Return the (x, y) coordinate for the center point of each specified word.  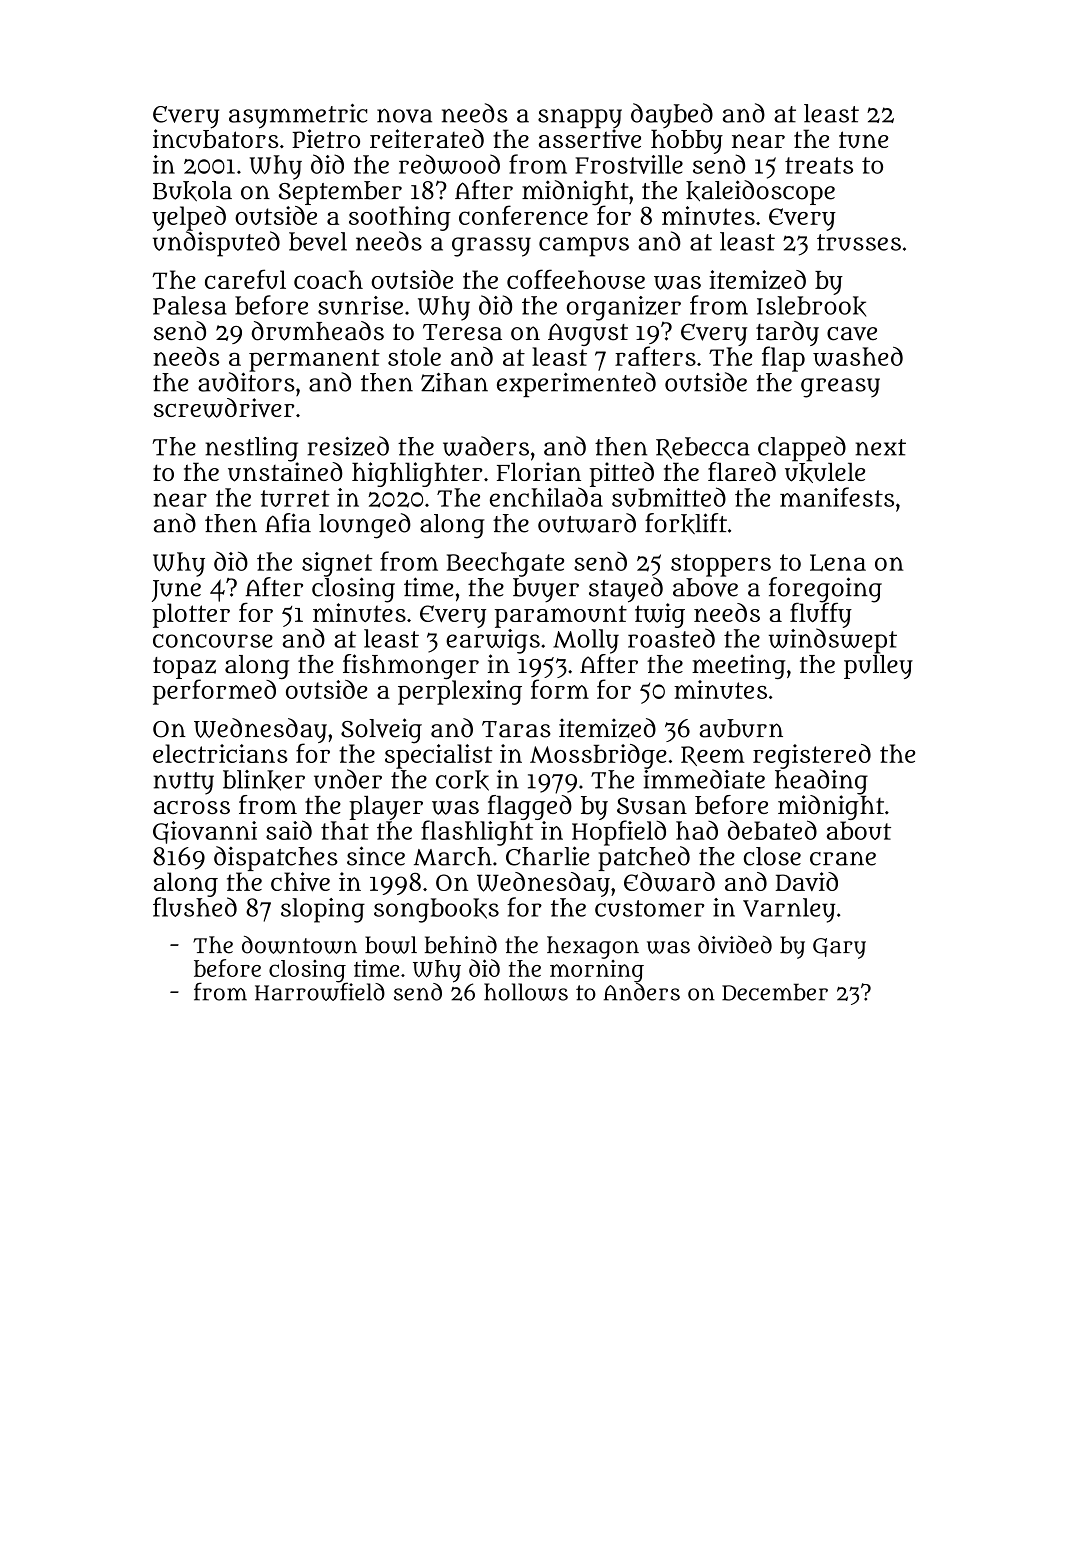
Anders (641, 992)
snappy (580, 119)
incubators (216, 138)
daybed (672, 115)
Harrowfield (320, 992)
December (775, 992)
